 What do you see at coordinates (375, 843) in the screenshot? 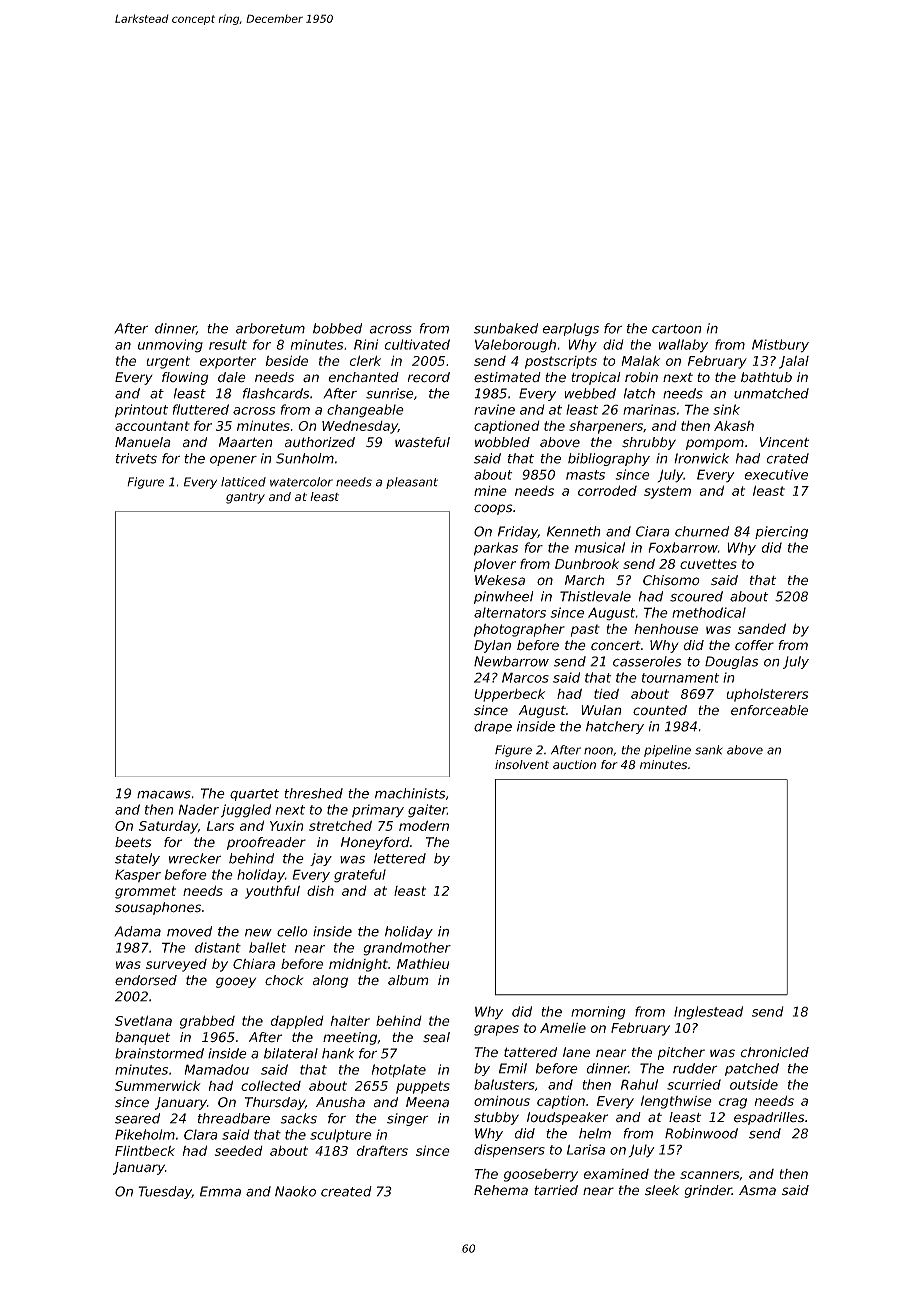
I see `Honeyford` at bounding box center [375, 843].
